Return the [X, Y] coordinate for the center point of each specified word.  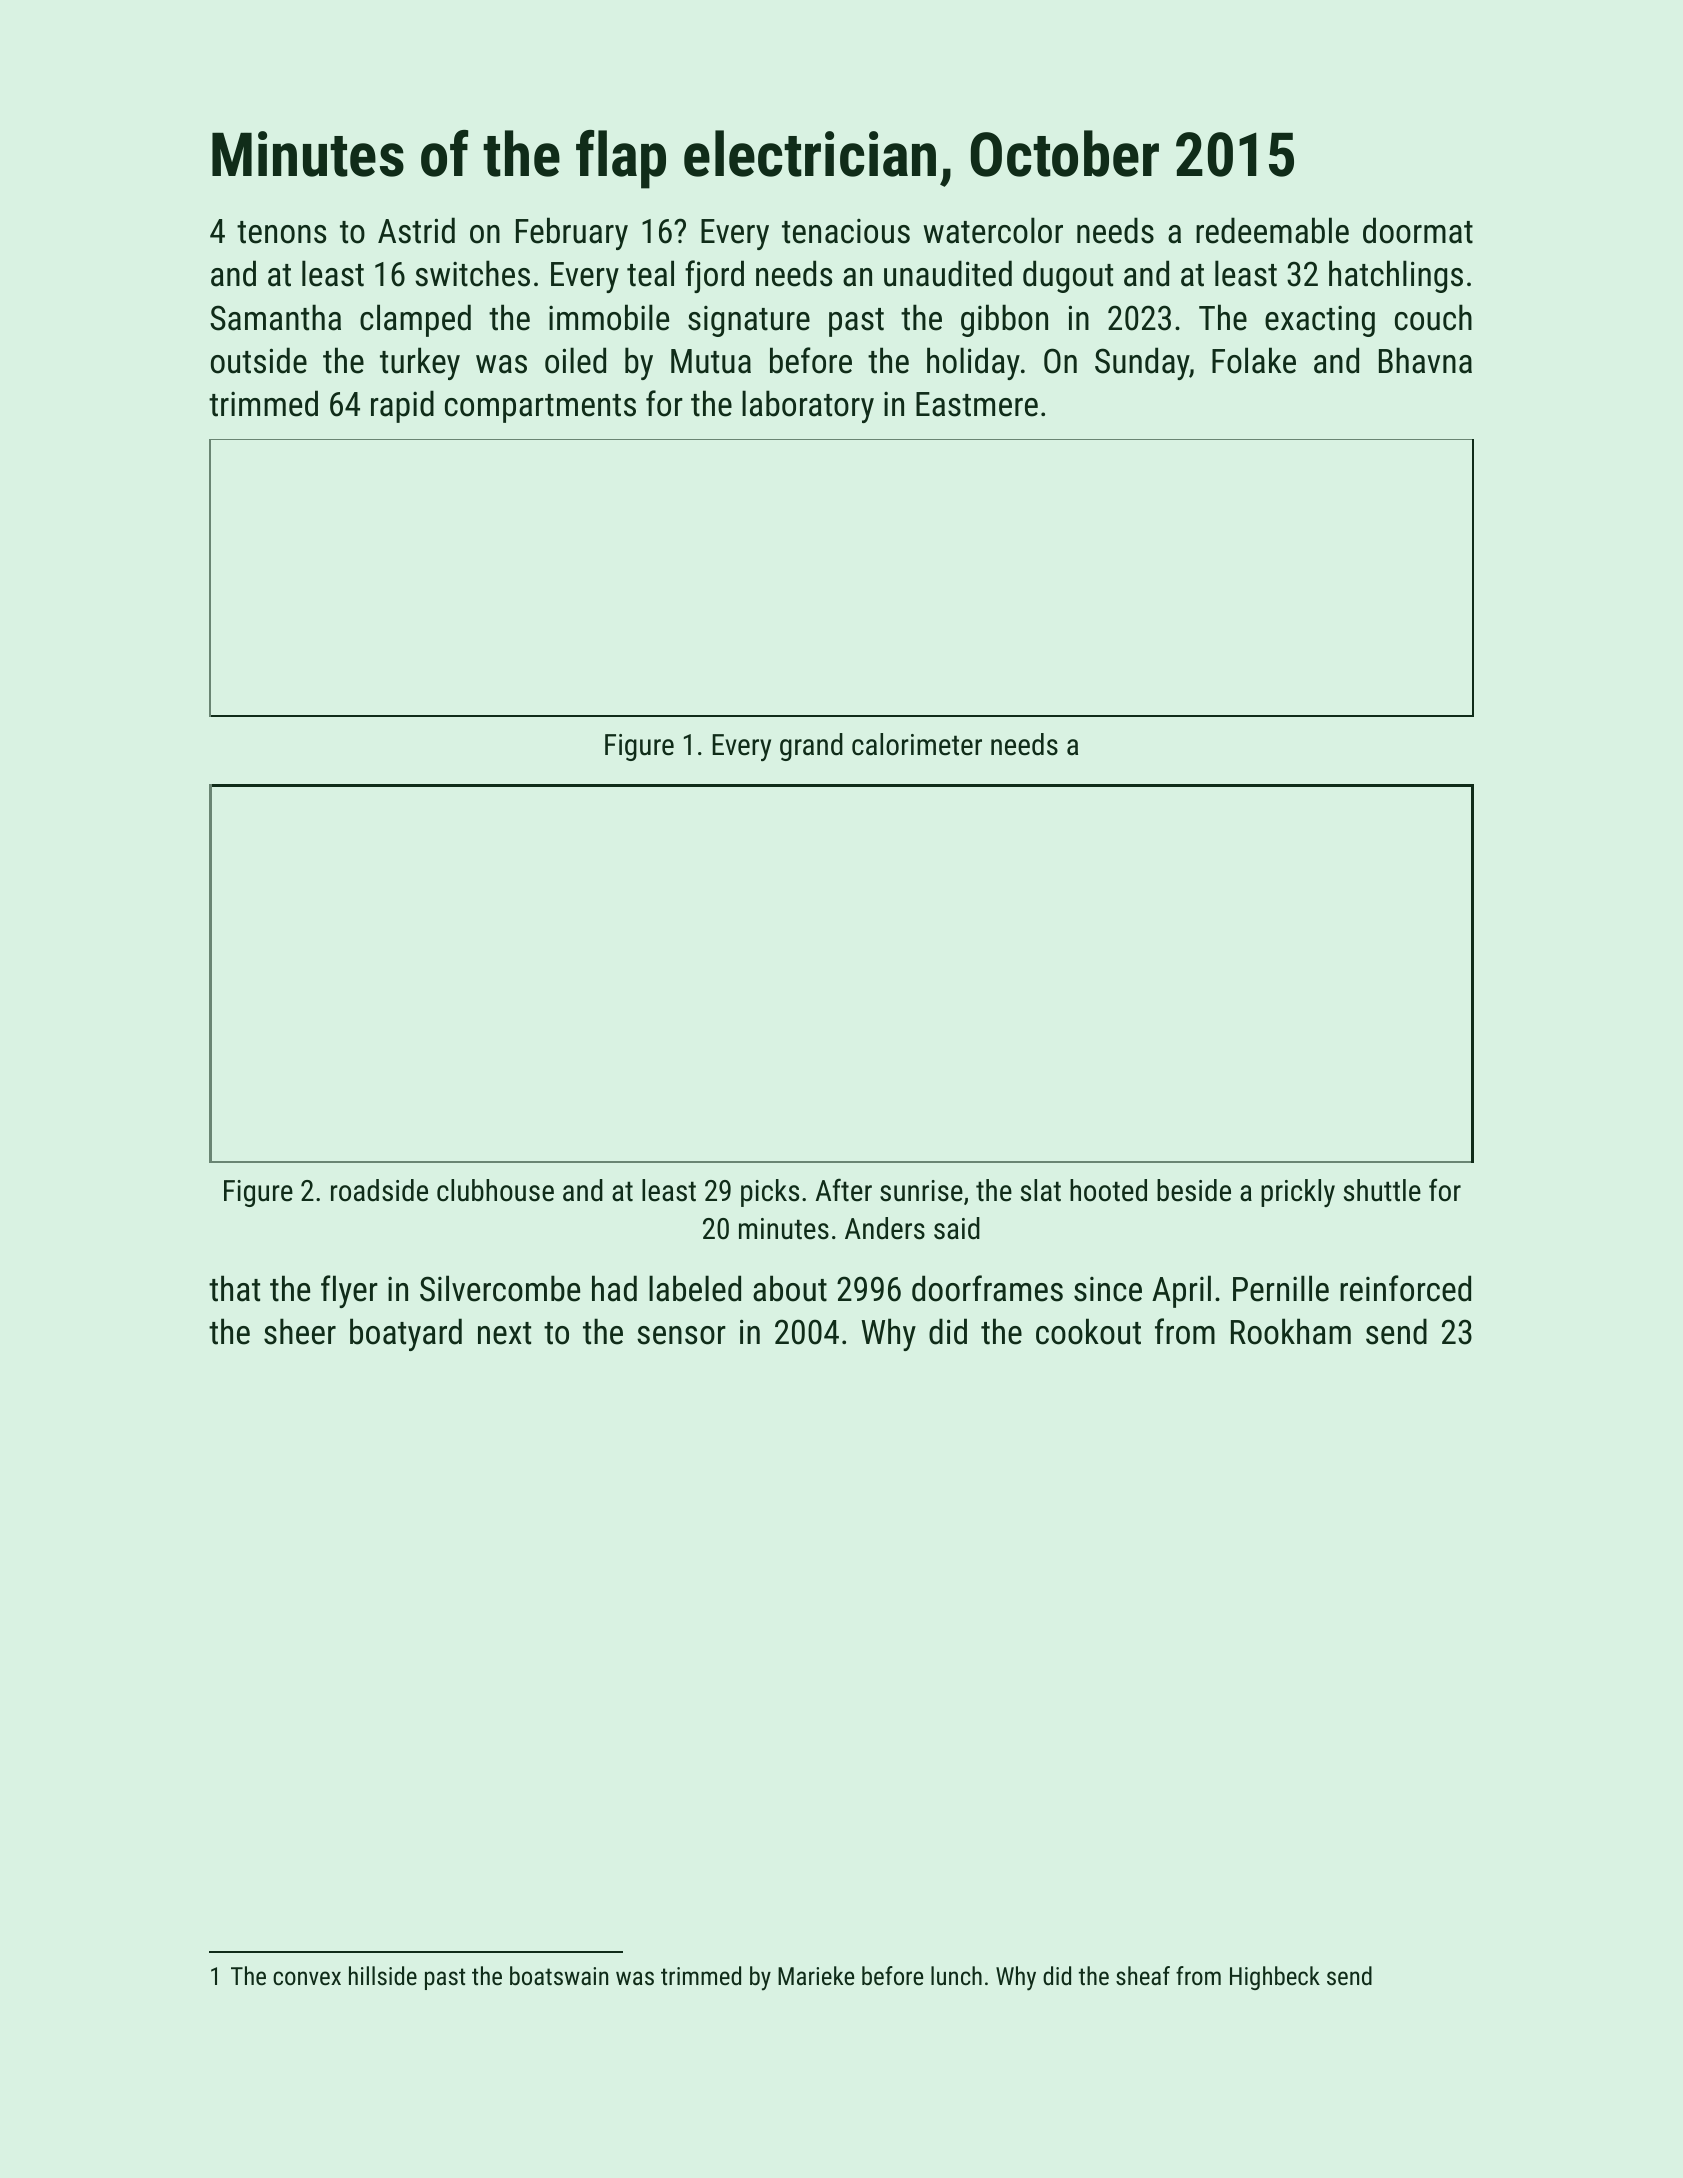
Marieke [816, 1975]
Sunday [1142, 363]
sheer [300, 1331]
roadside [379, 1190]
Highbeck [1275, 1978]
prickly [1298, 1193]
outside [259, 360]
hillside [383, 1975]
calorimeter [917, 744]
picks [770, 1193]
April [1181, 1291]
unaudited [948, 273]
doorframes [987, 1288]
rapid [402, 406]
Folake [1254, 360]
